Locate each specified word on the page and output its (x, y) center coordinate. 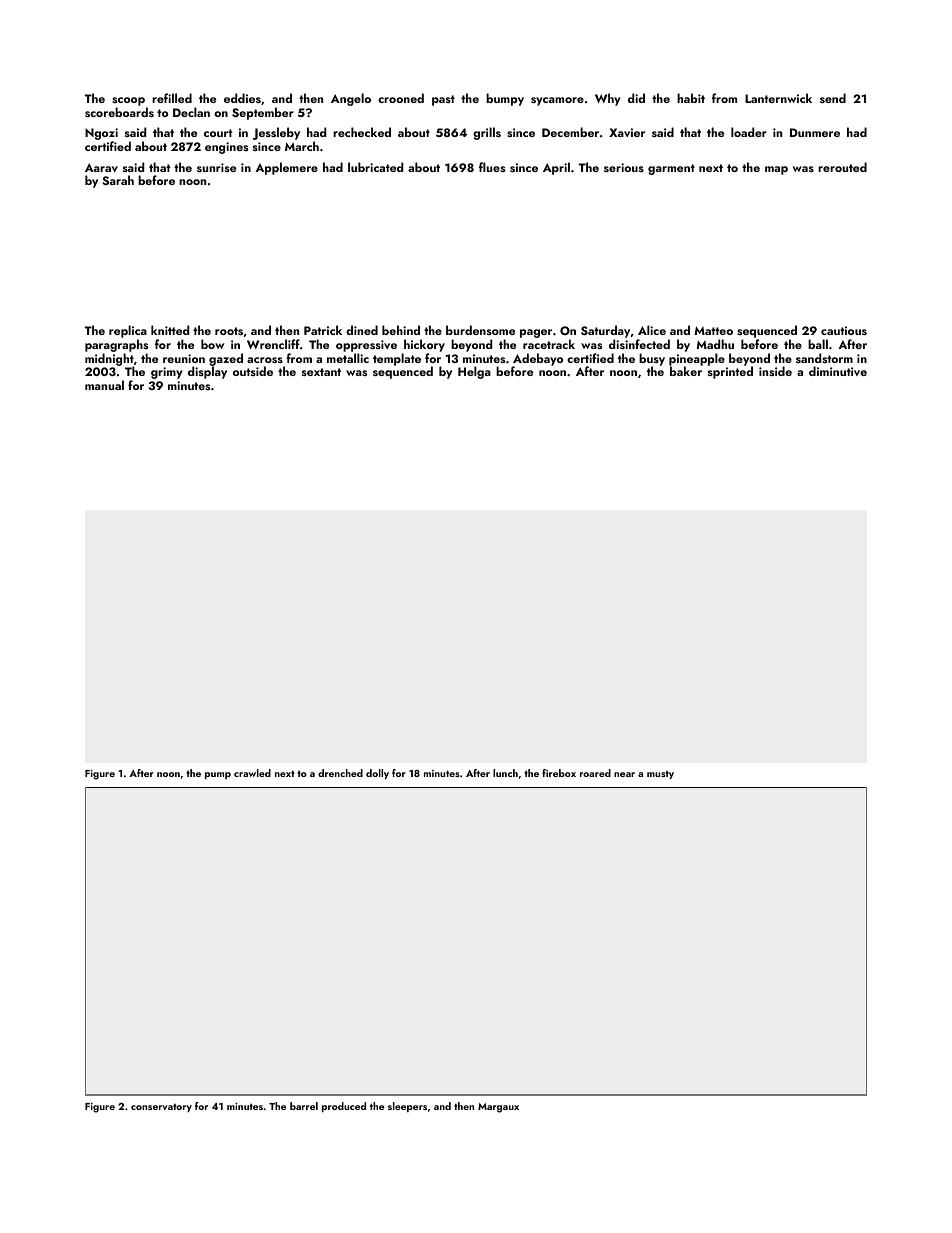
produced (344, 1107)
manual (104, 385)
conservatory (161, 1108)
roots (229, 331)
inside (775, 371)
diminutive (838, 371)
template (397, 359)
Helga (474, 372)
